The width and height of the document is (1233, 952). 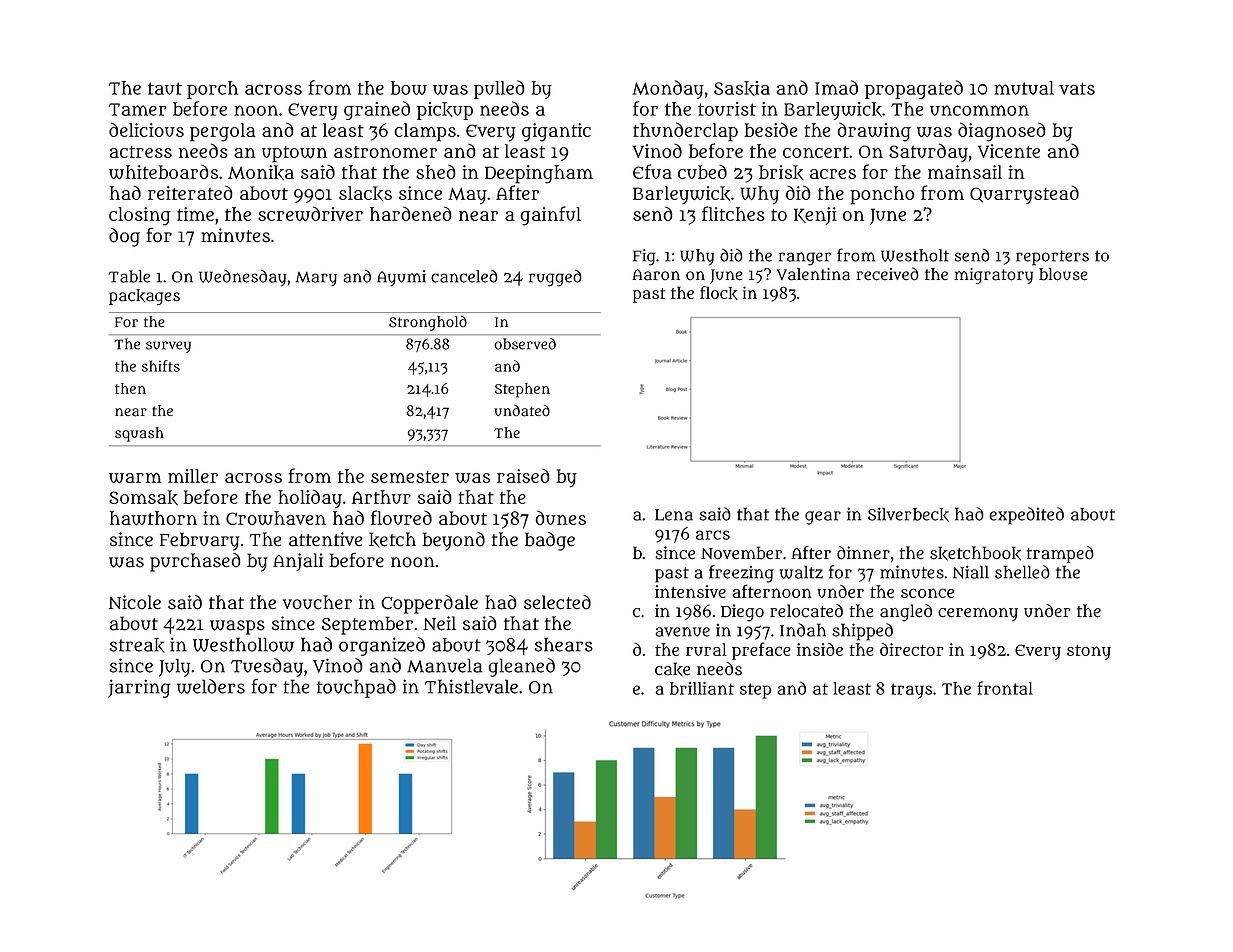 I want to click on semester, so click(x=410, y=477).
